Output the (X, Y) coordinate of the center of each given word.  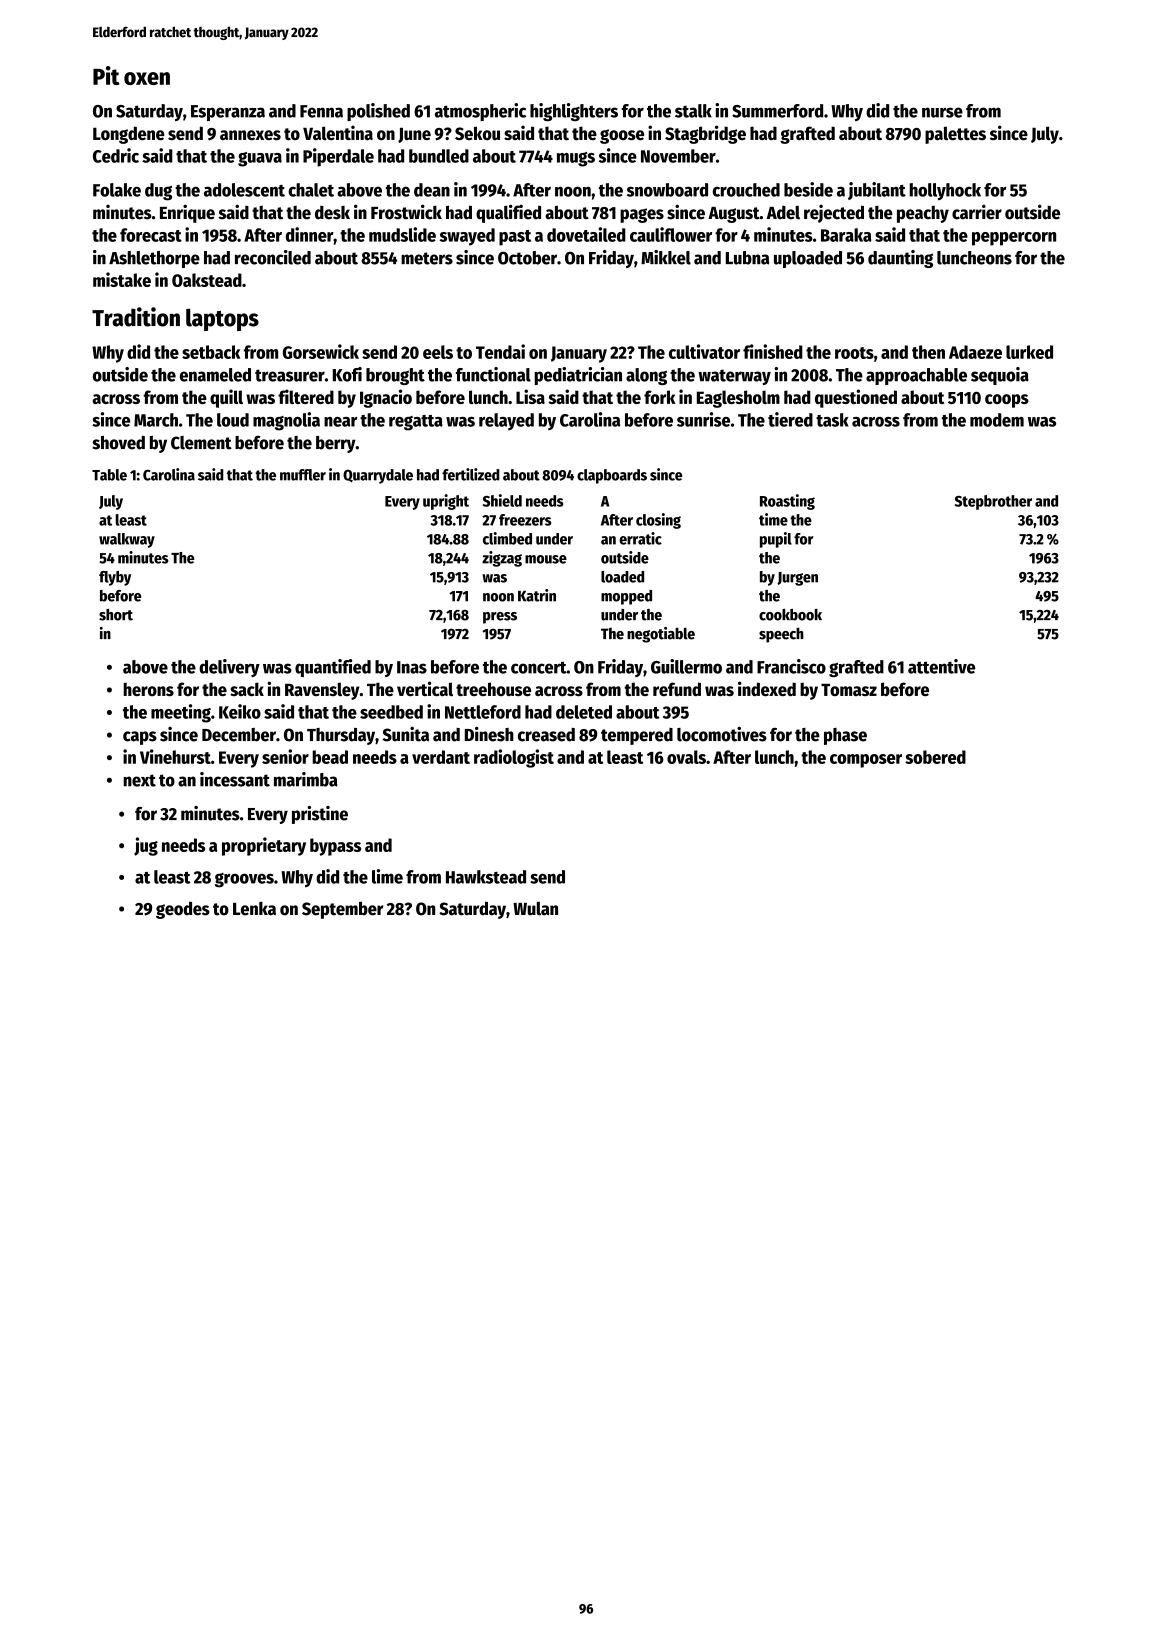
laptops (222, 319)
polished (378, 112)
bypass (335, 847)
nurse (942, 112)
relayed (506, 421)
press (500, 618)
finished (773, 351)
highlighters (574, 112)
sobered (935, 757)
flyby (115, 578)
